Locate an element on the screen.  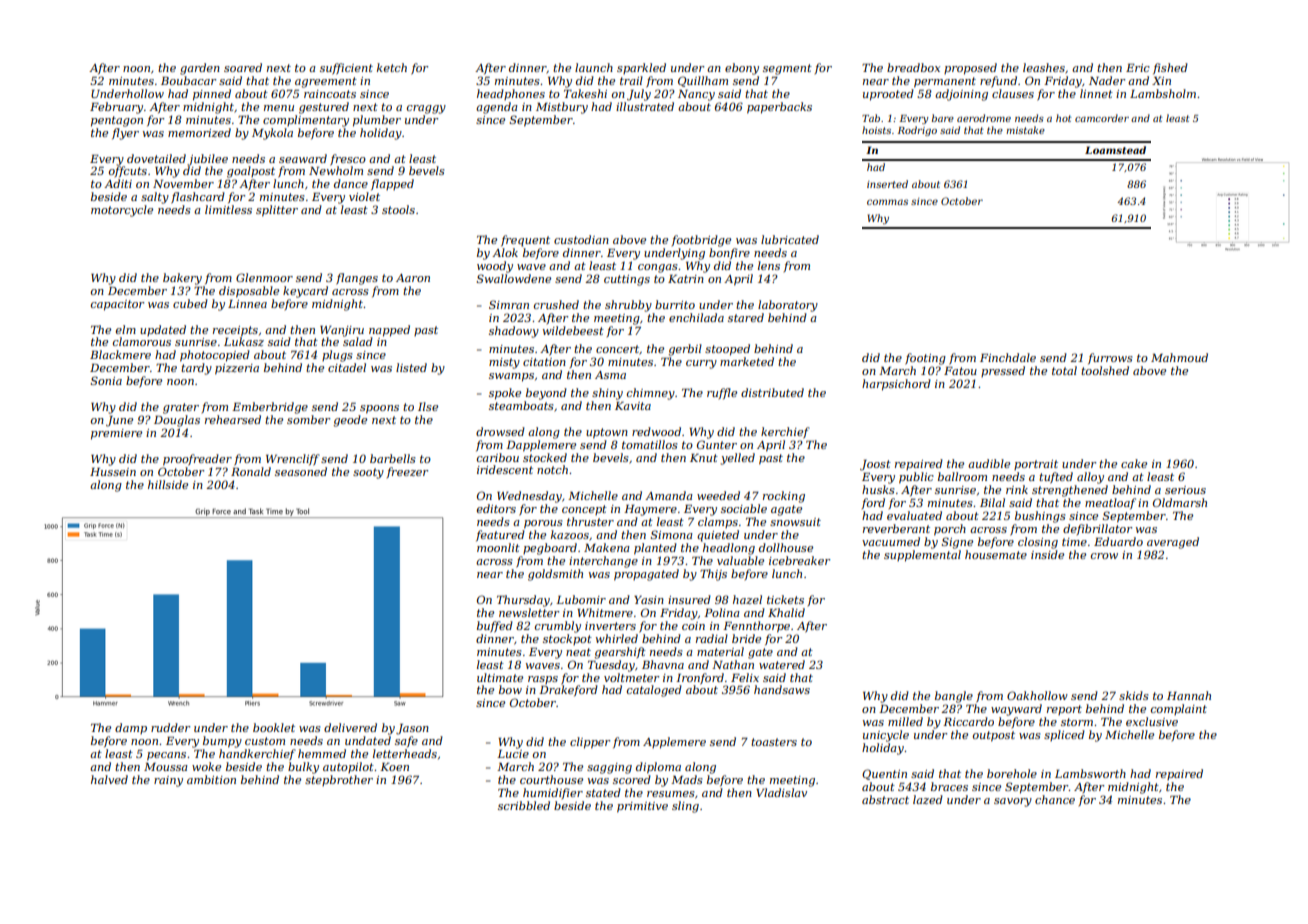
Felix is located at coordinates (745, 677).
